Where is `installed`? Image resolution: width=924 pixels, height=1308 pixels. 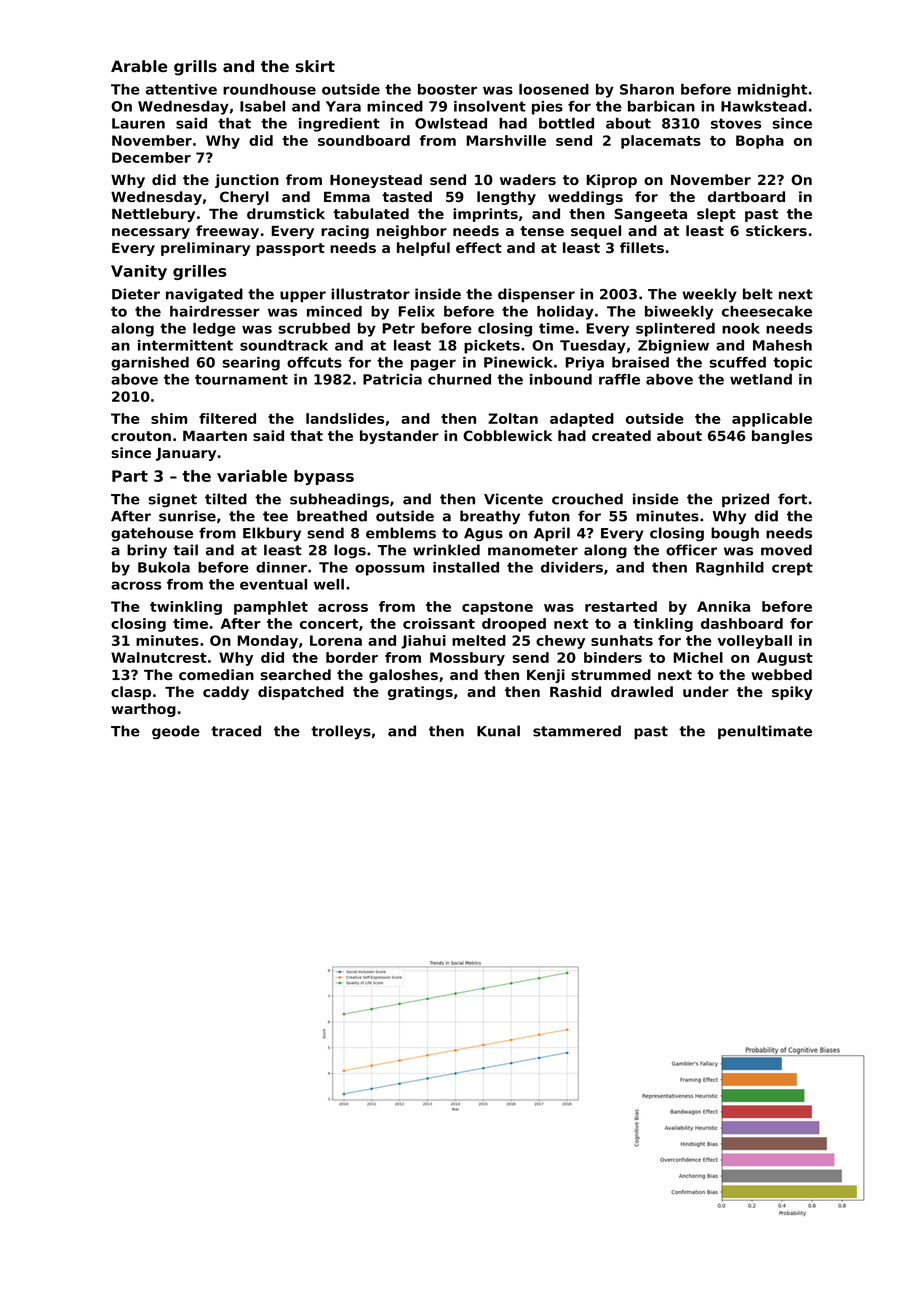 installed is located at coordinates (466, 567).
